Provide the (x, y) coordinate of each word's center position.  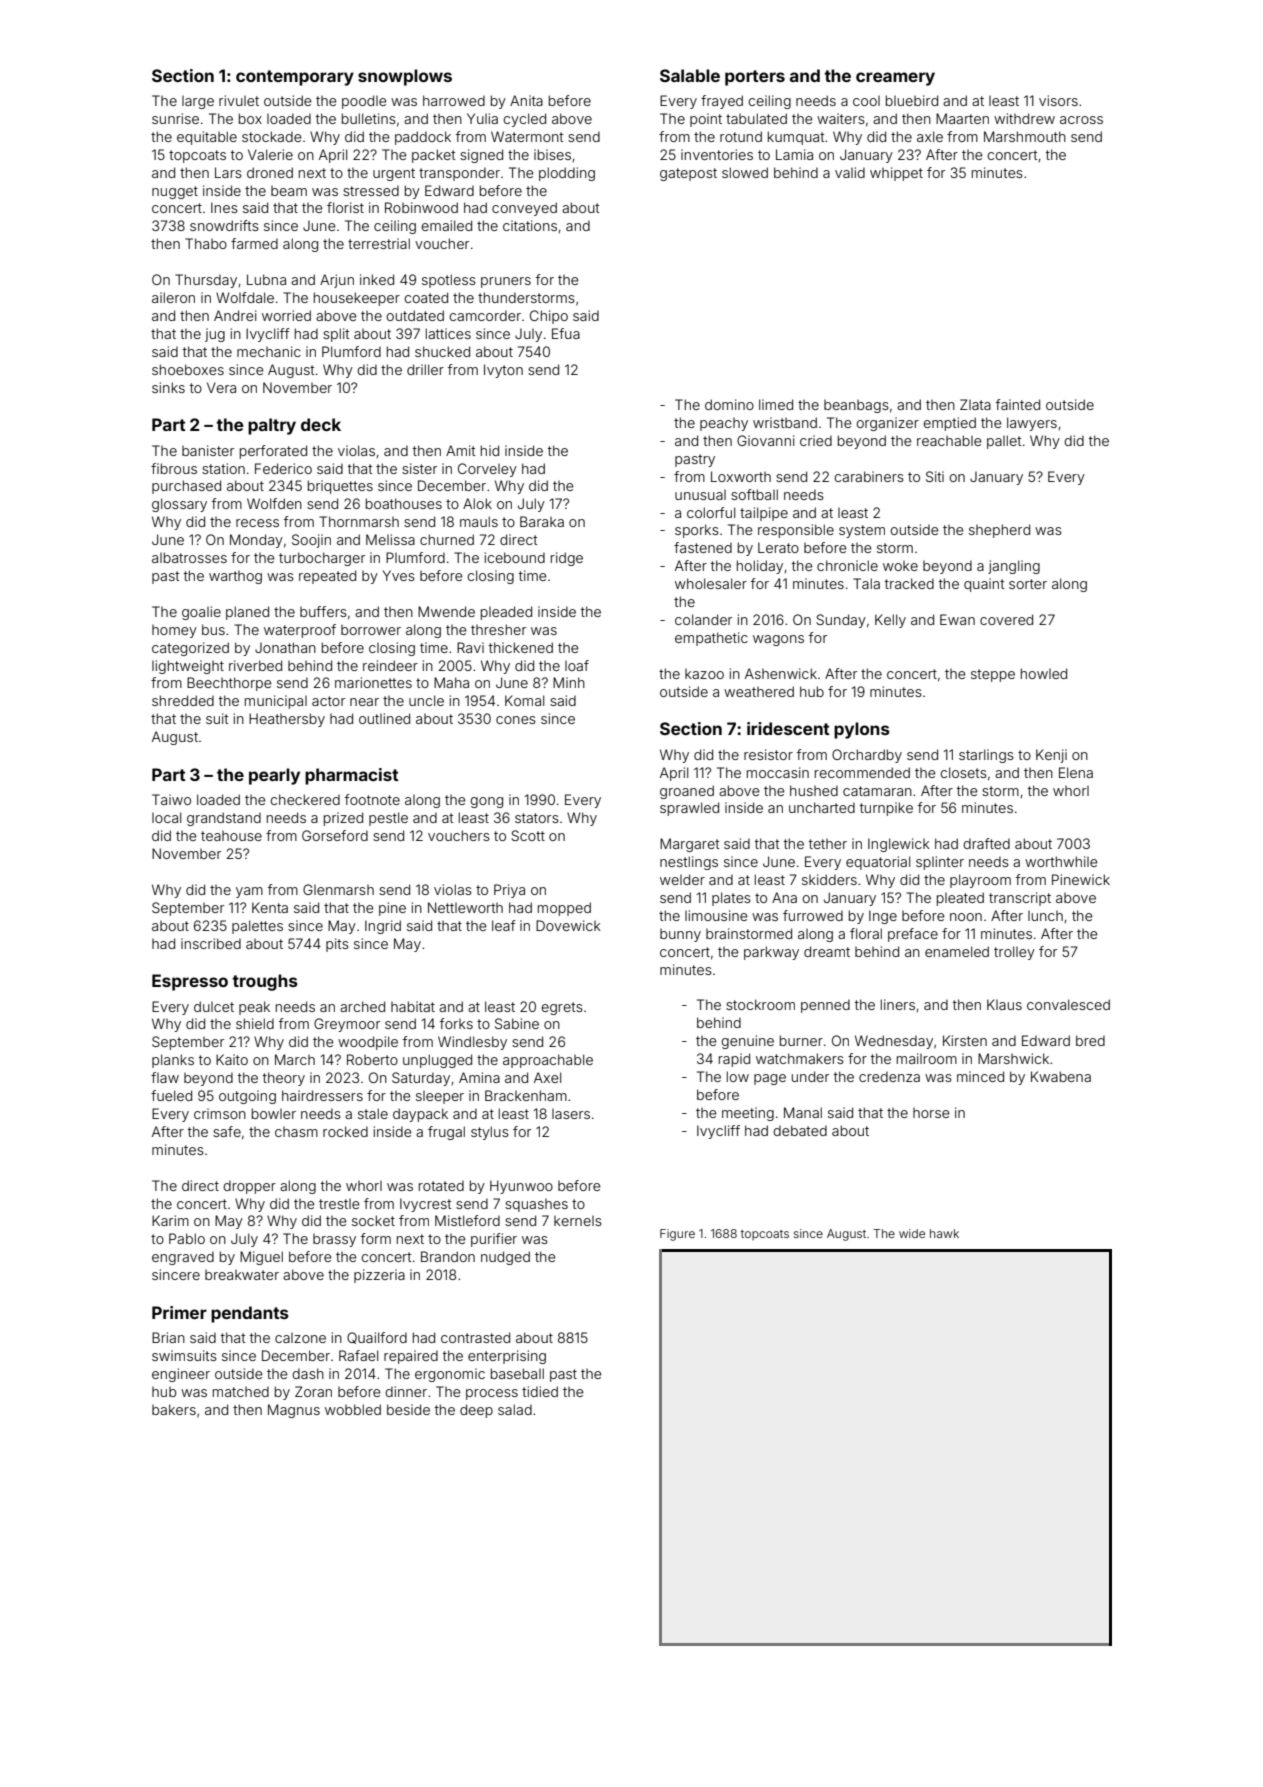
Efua (566, 333)
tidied (540, 1391)
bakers (174, 1409)
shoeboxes (188, 369)
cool (866, 101)
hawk (944, 1233)
